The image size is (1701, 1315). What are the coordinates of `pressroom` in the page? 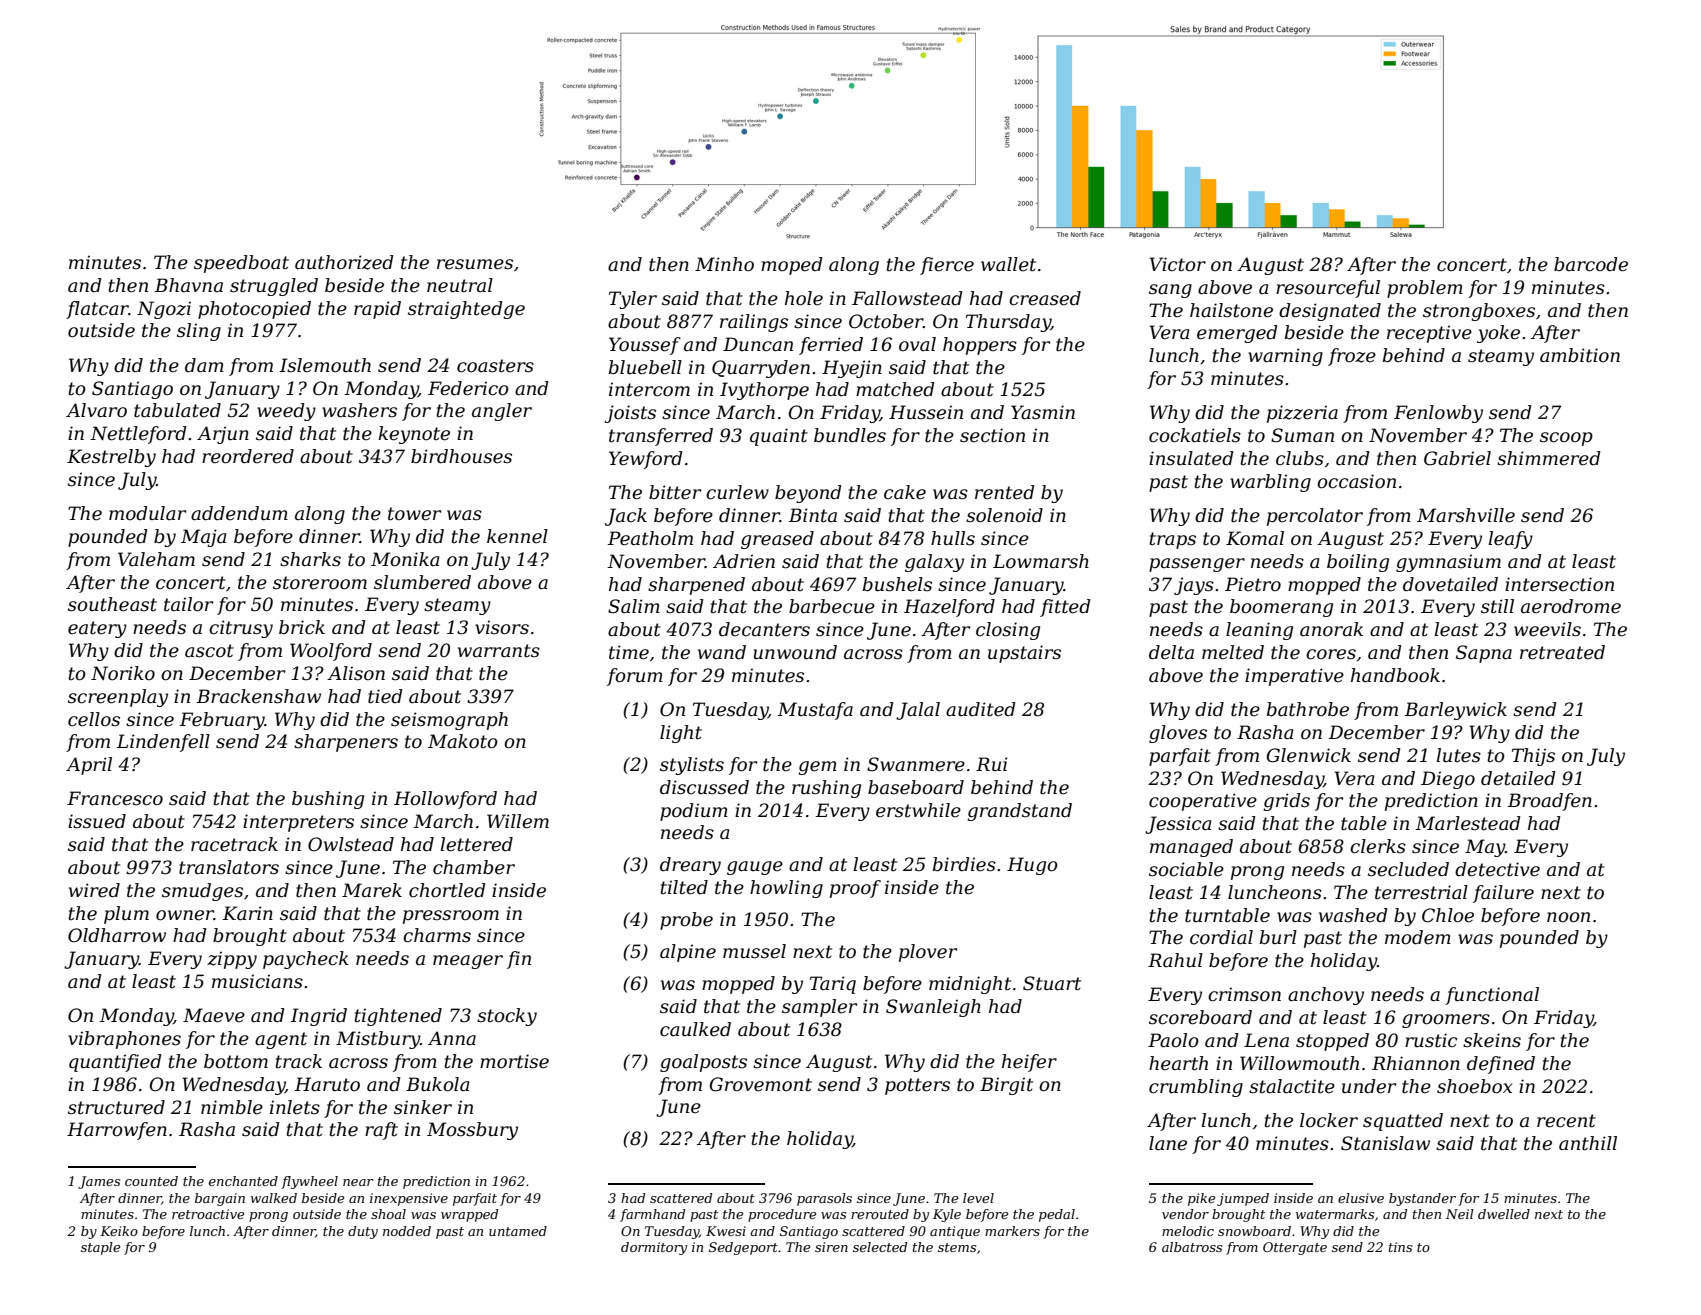 It's located at (451, 917).
